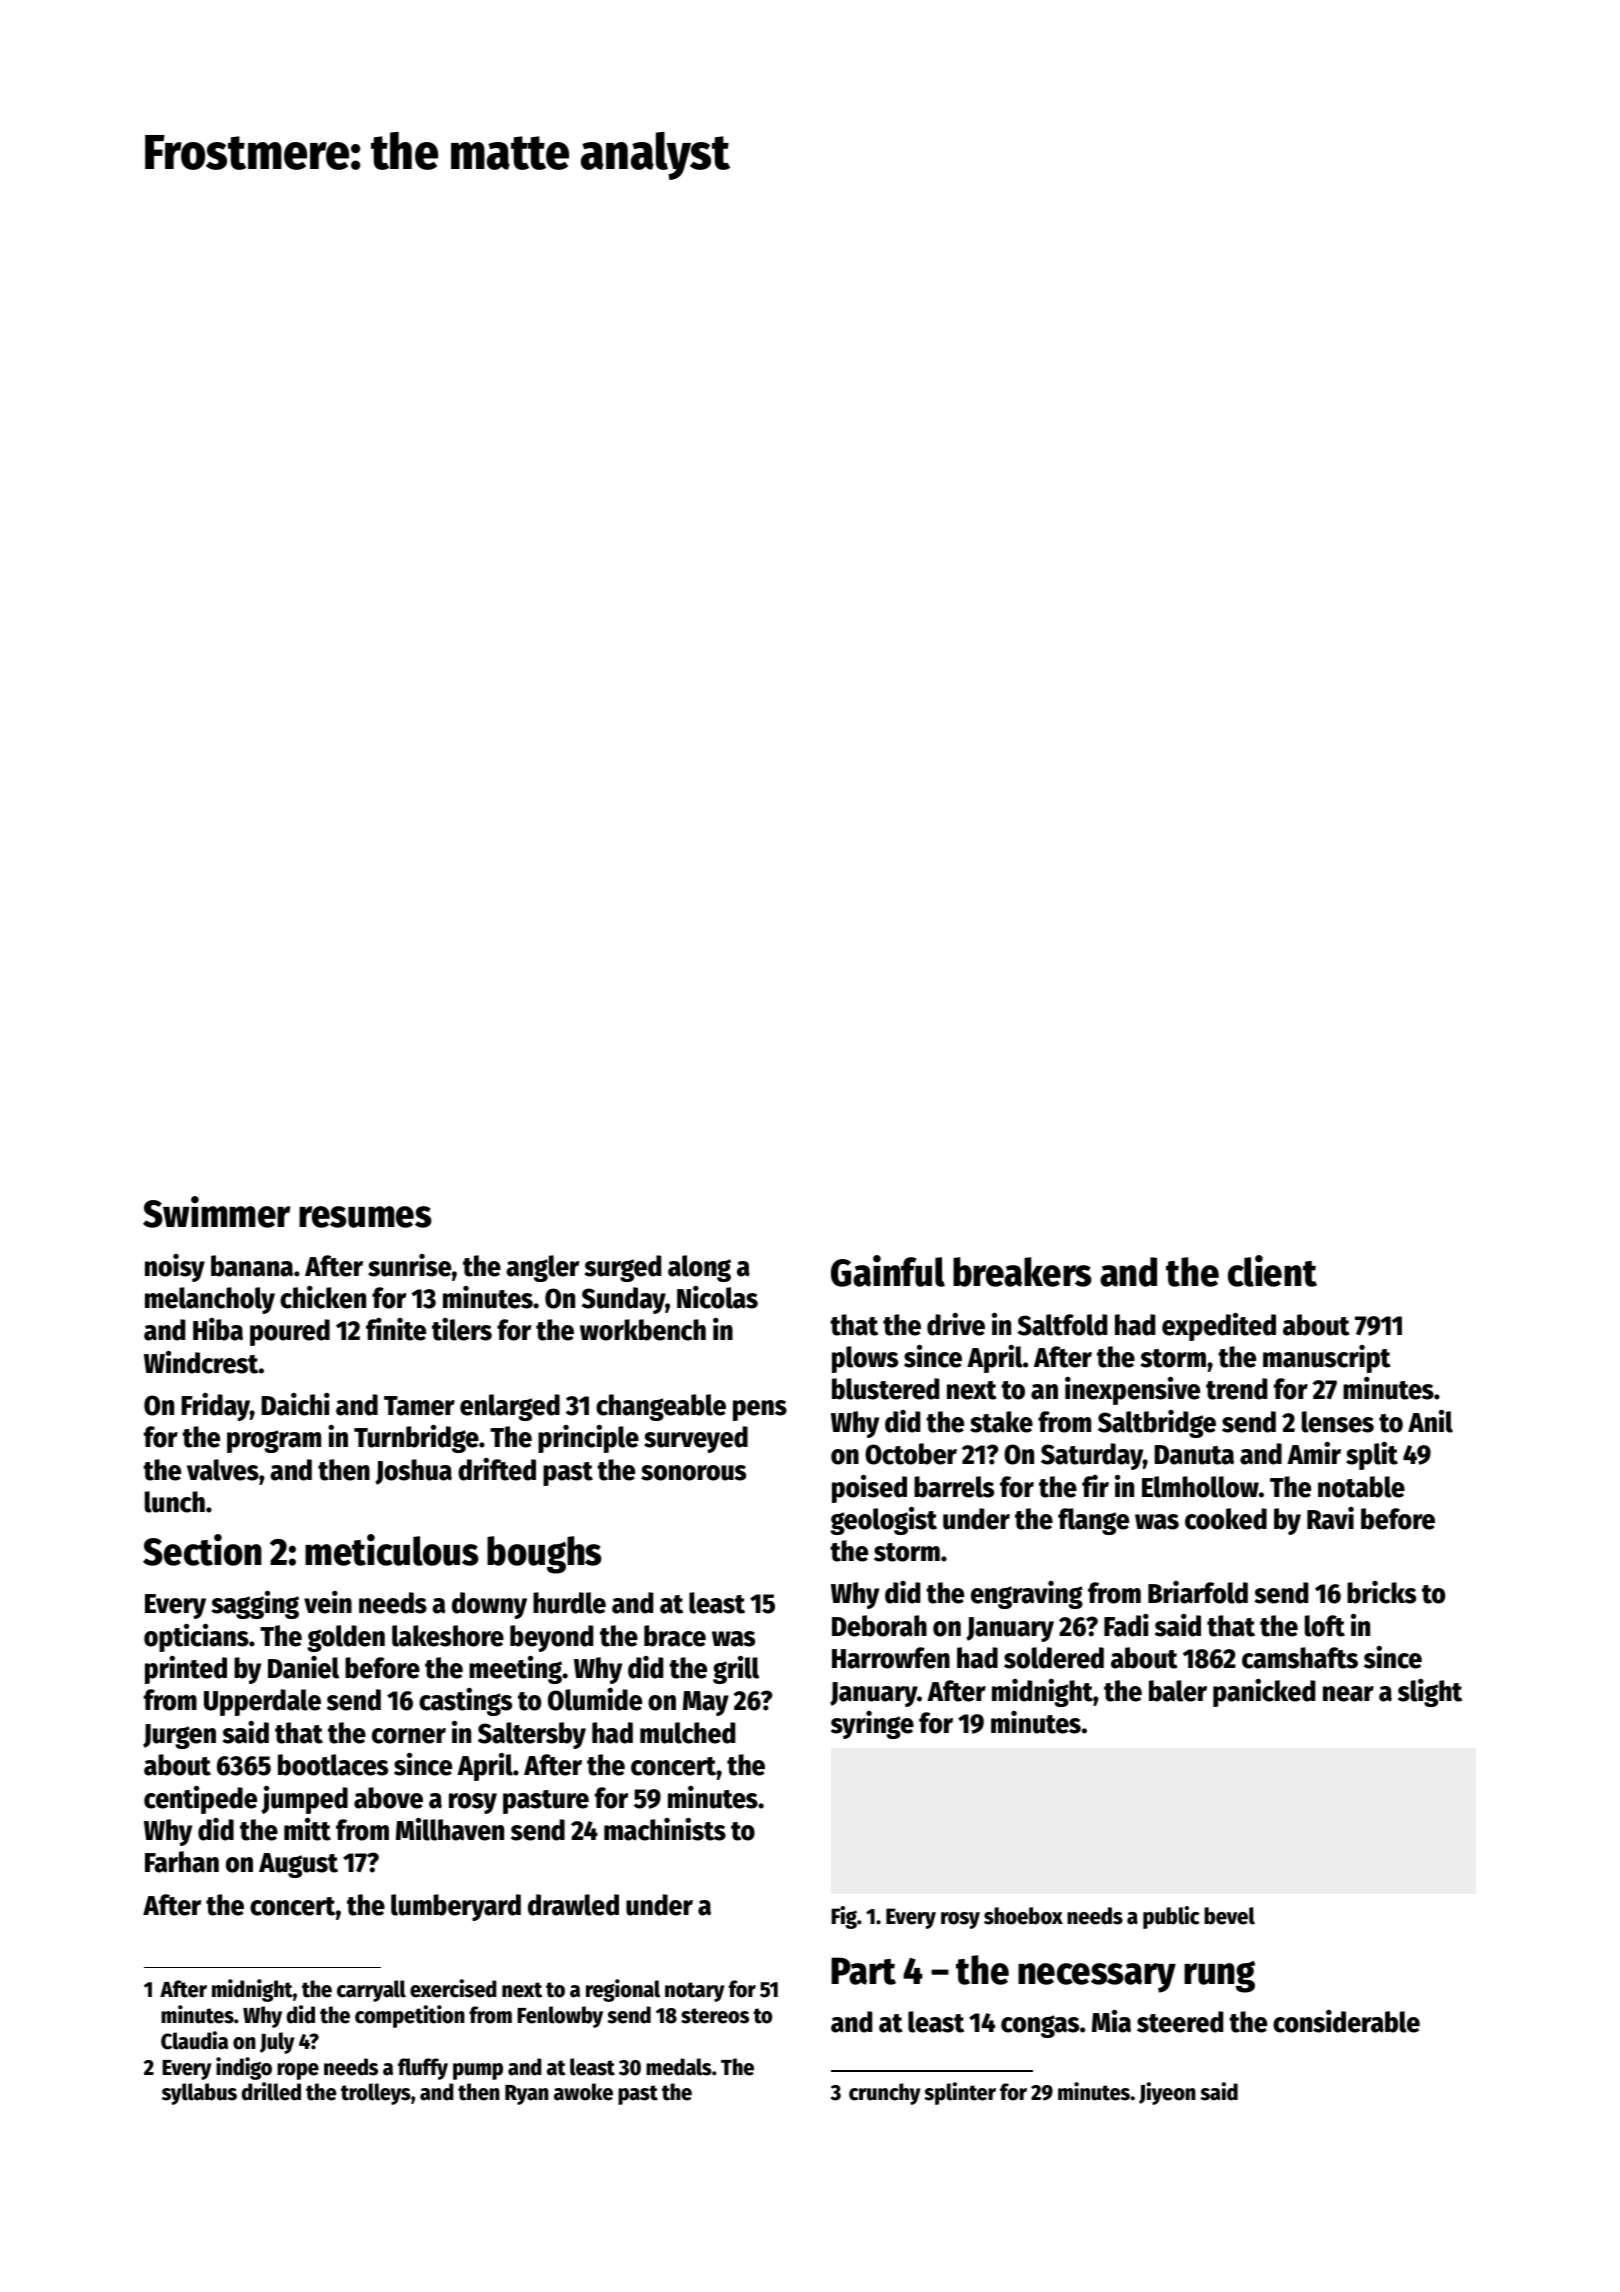 The image size is (1620, 2292). Describe the element at coordinates (665, 1829) in the screenshot. I see `machinists` at that location.
